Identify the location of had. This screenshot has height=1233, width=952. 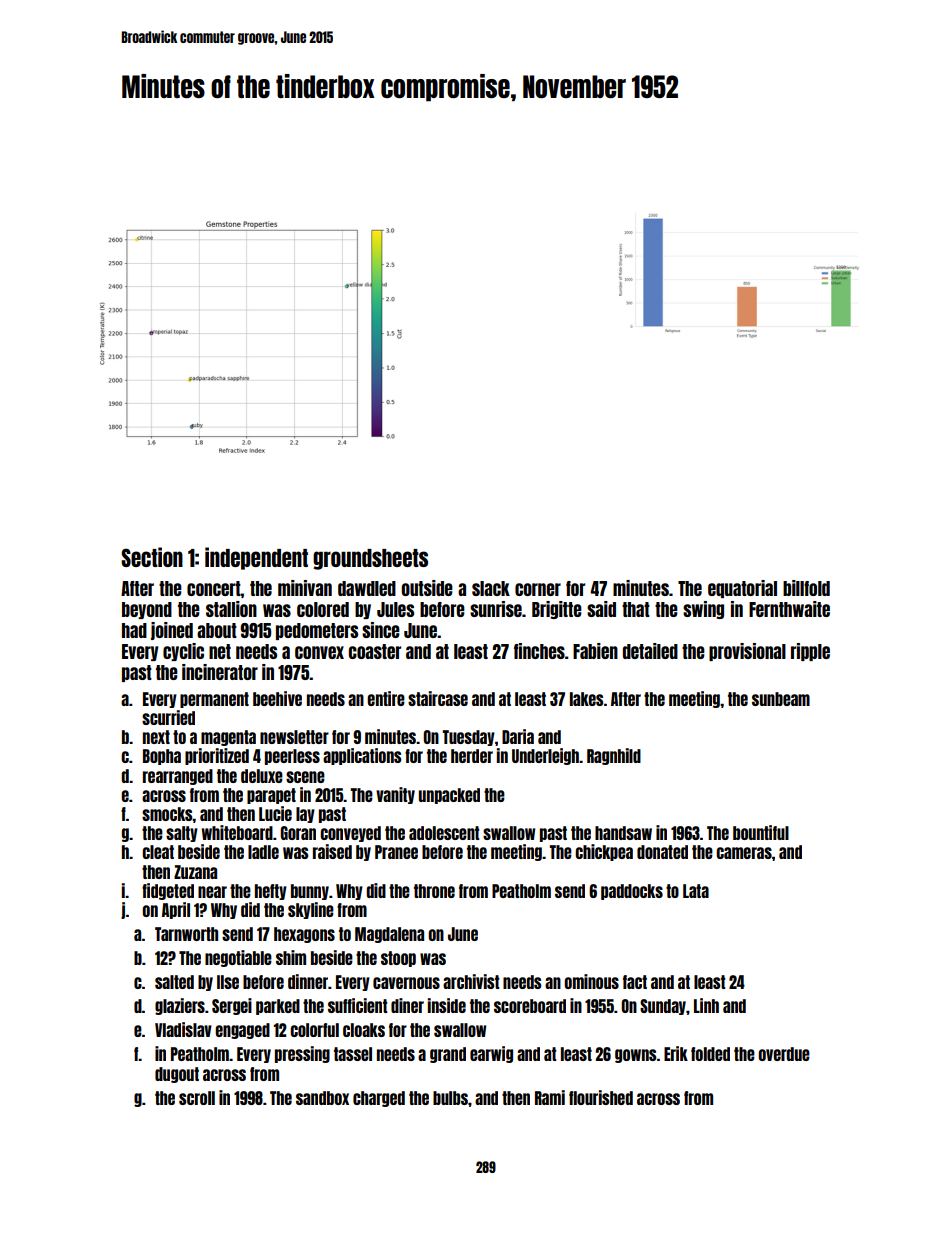
(134, 630).
